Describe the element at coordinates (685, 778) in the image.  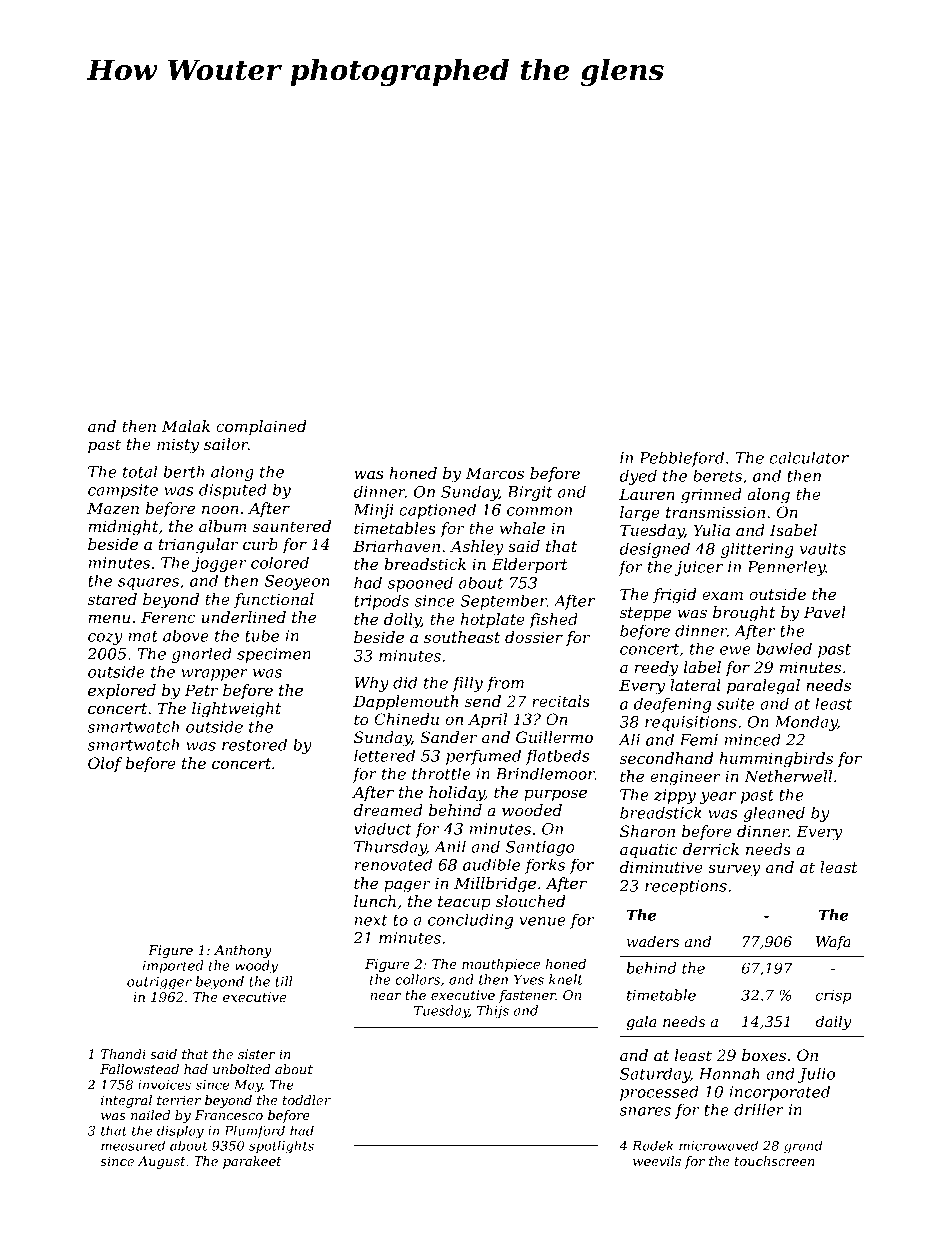
I see `engineer` at that location.
